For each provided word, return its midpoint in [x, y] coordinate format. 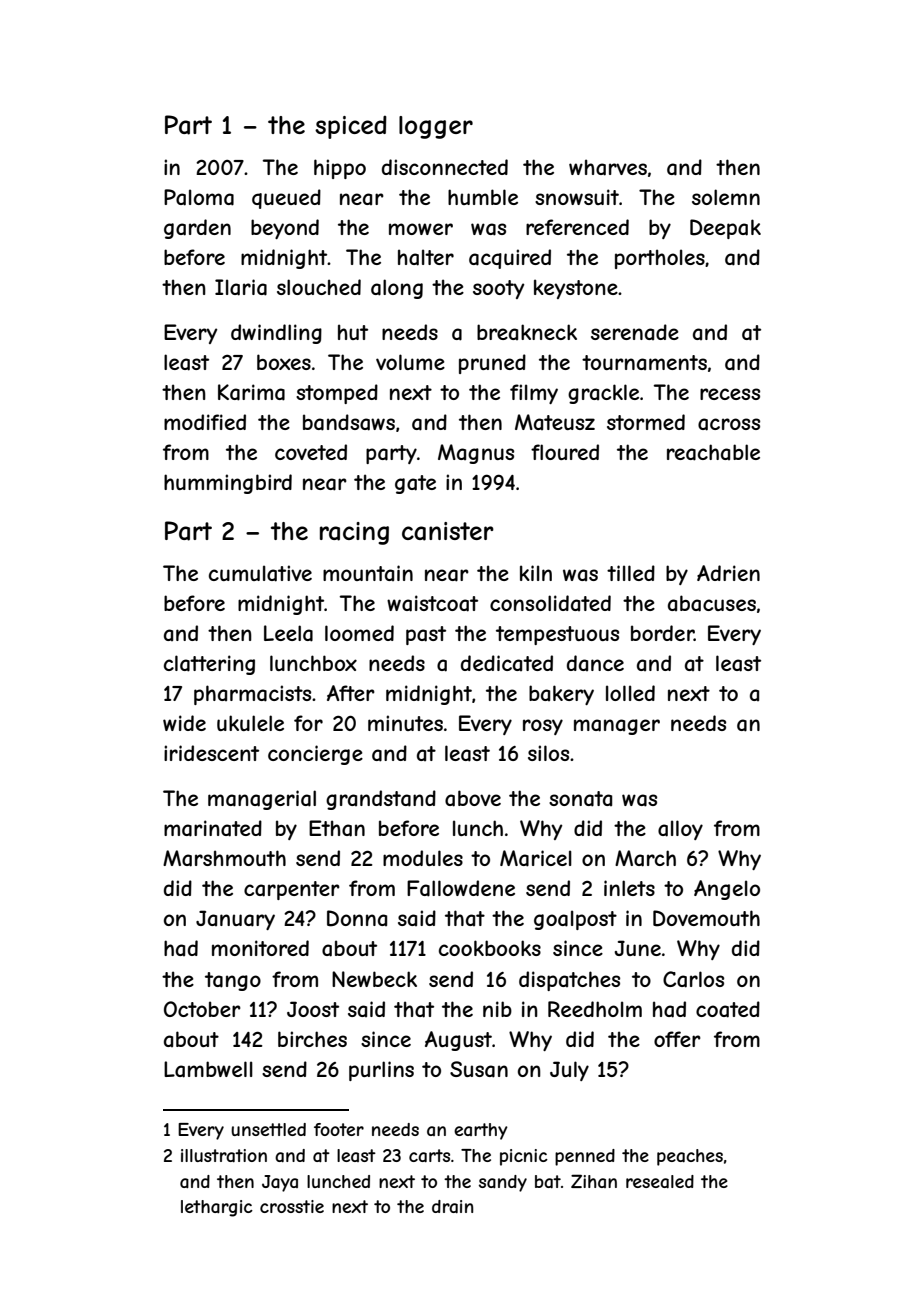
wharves [608, 167]
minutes [405, 723]
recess [730, 394]
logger [436, 127]
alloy [680, 830]
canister [448, 531]
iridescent [211, 753]
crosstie [292, 1206]
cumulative [260, 573]
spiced [351, 127]
